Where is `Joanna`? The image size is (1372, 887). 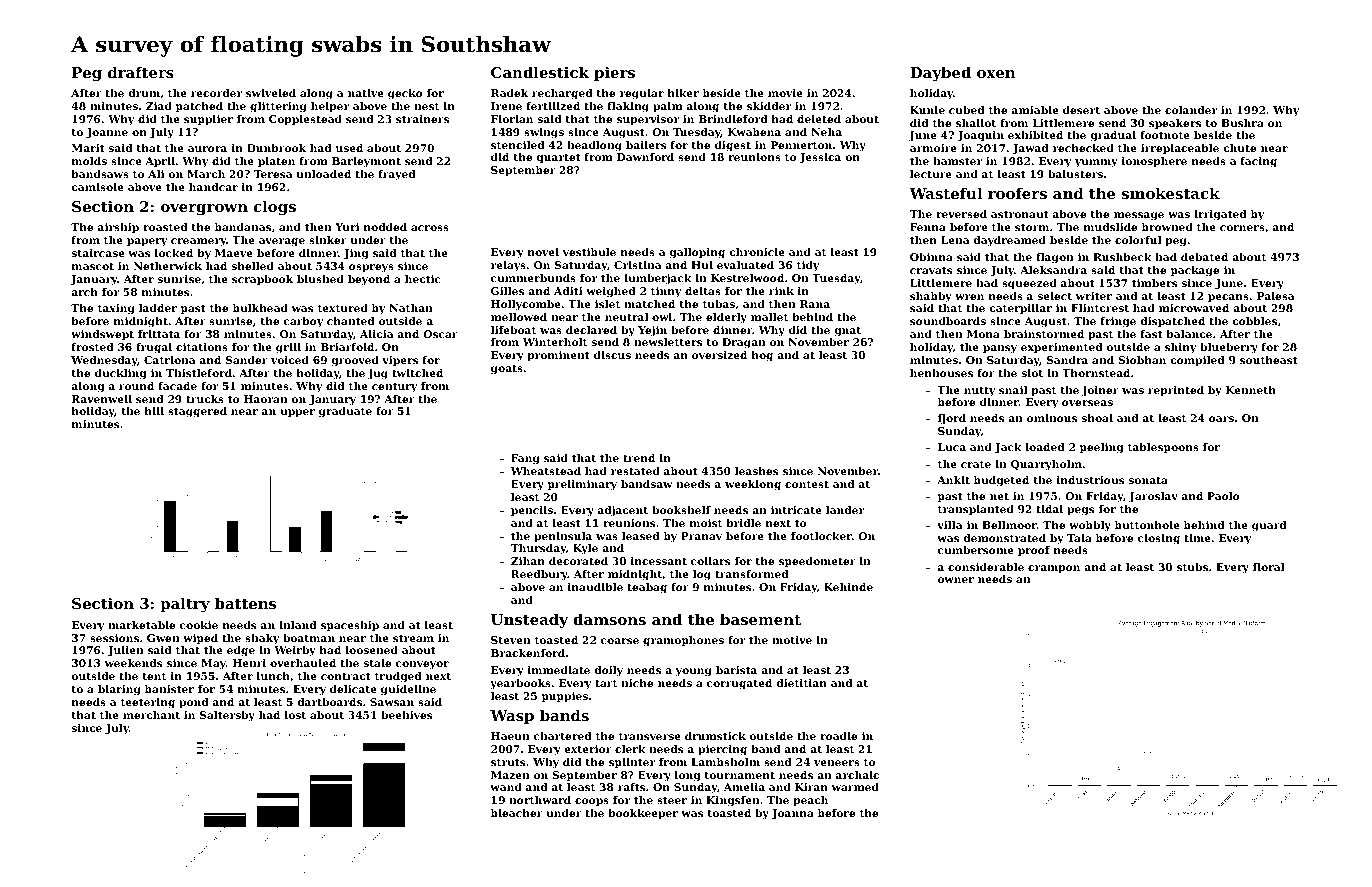 Joanna is located at coordinates (792, 814).
